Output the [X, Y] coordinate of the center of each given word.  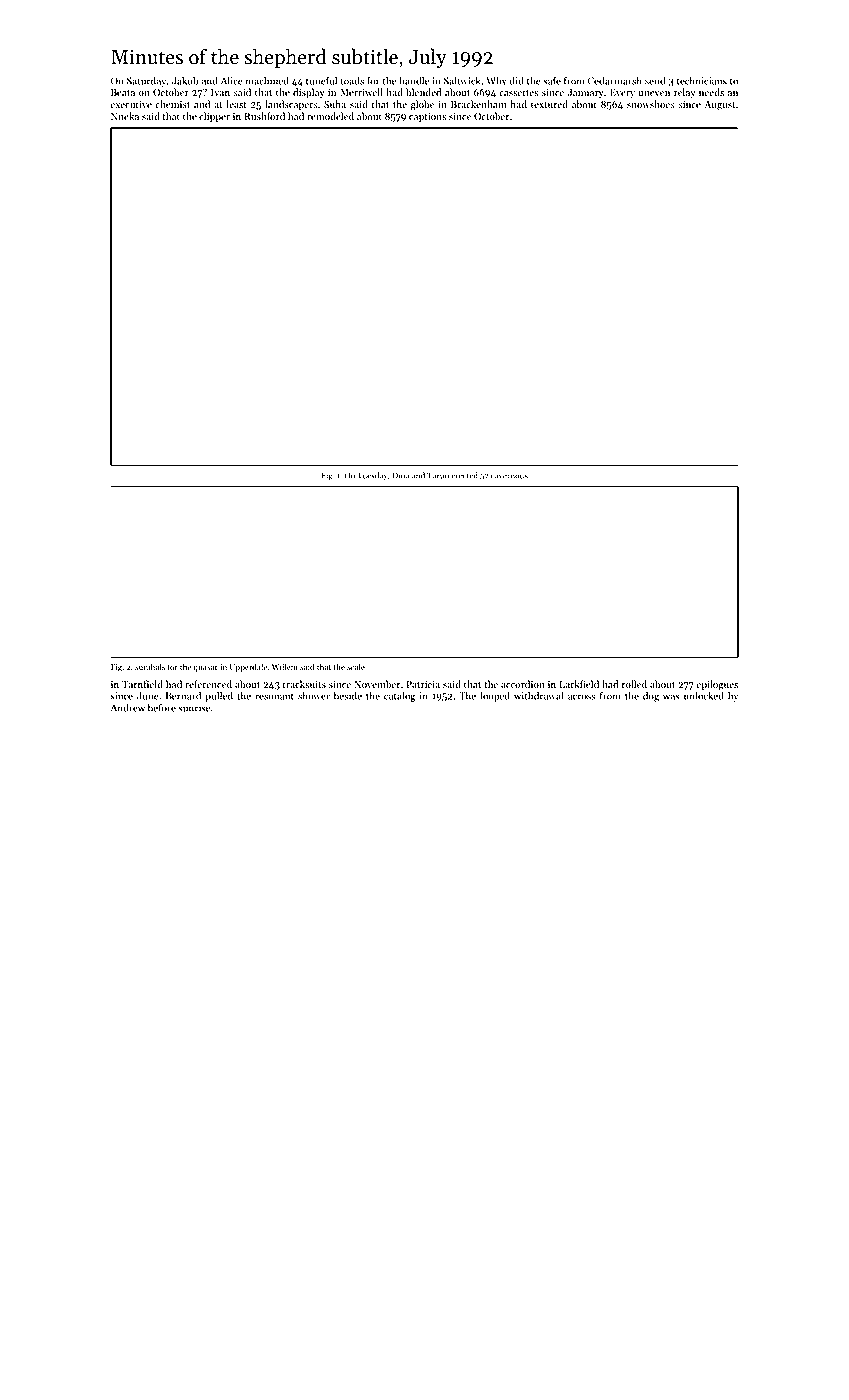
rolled [634, 684]
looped [495, 696]
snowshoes [651, 104]
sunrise [194, 708]
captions [427, 117]
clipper [214, 117]
